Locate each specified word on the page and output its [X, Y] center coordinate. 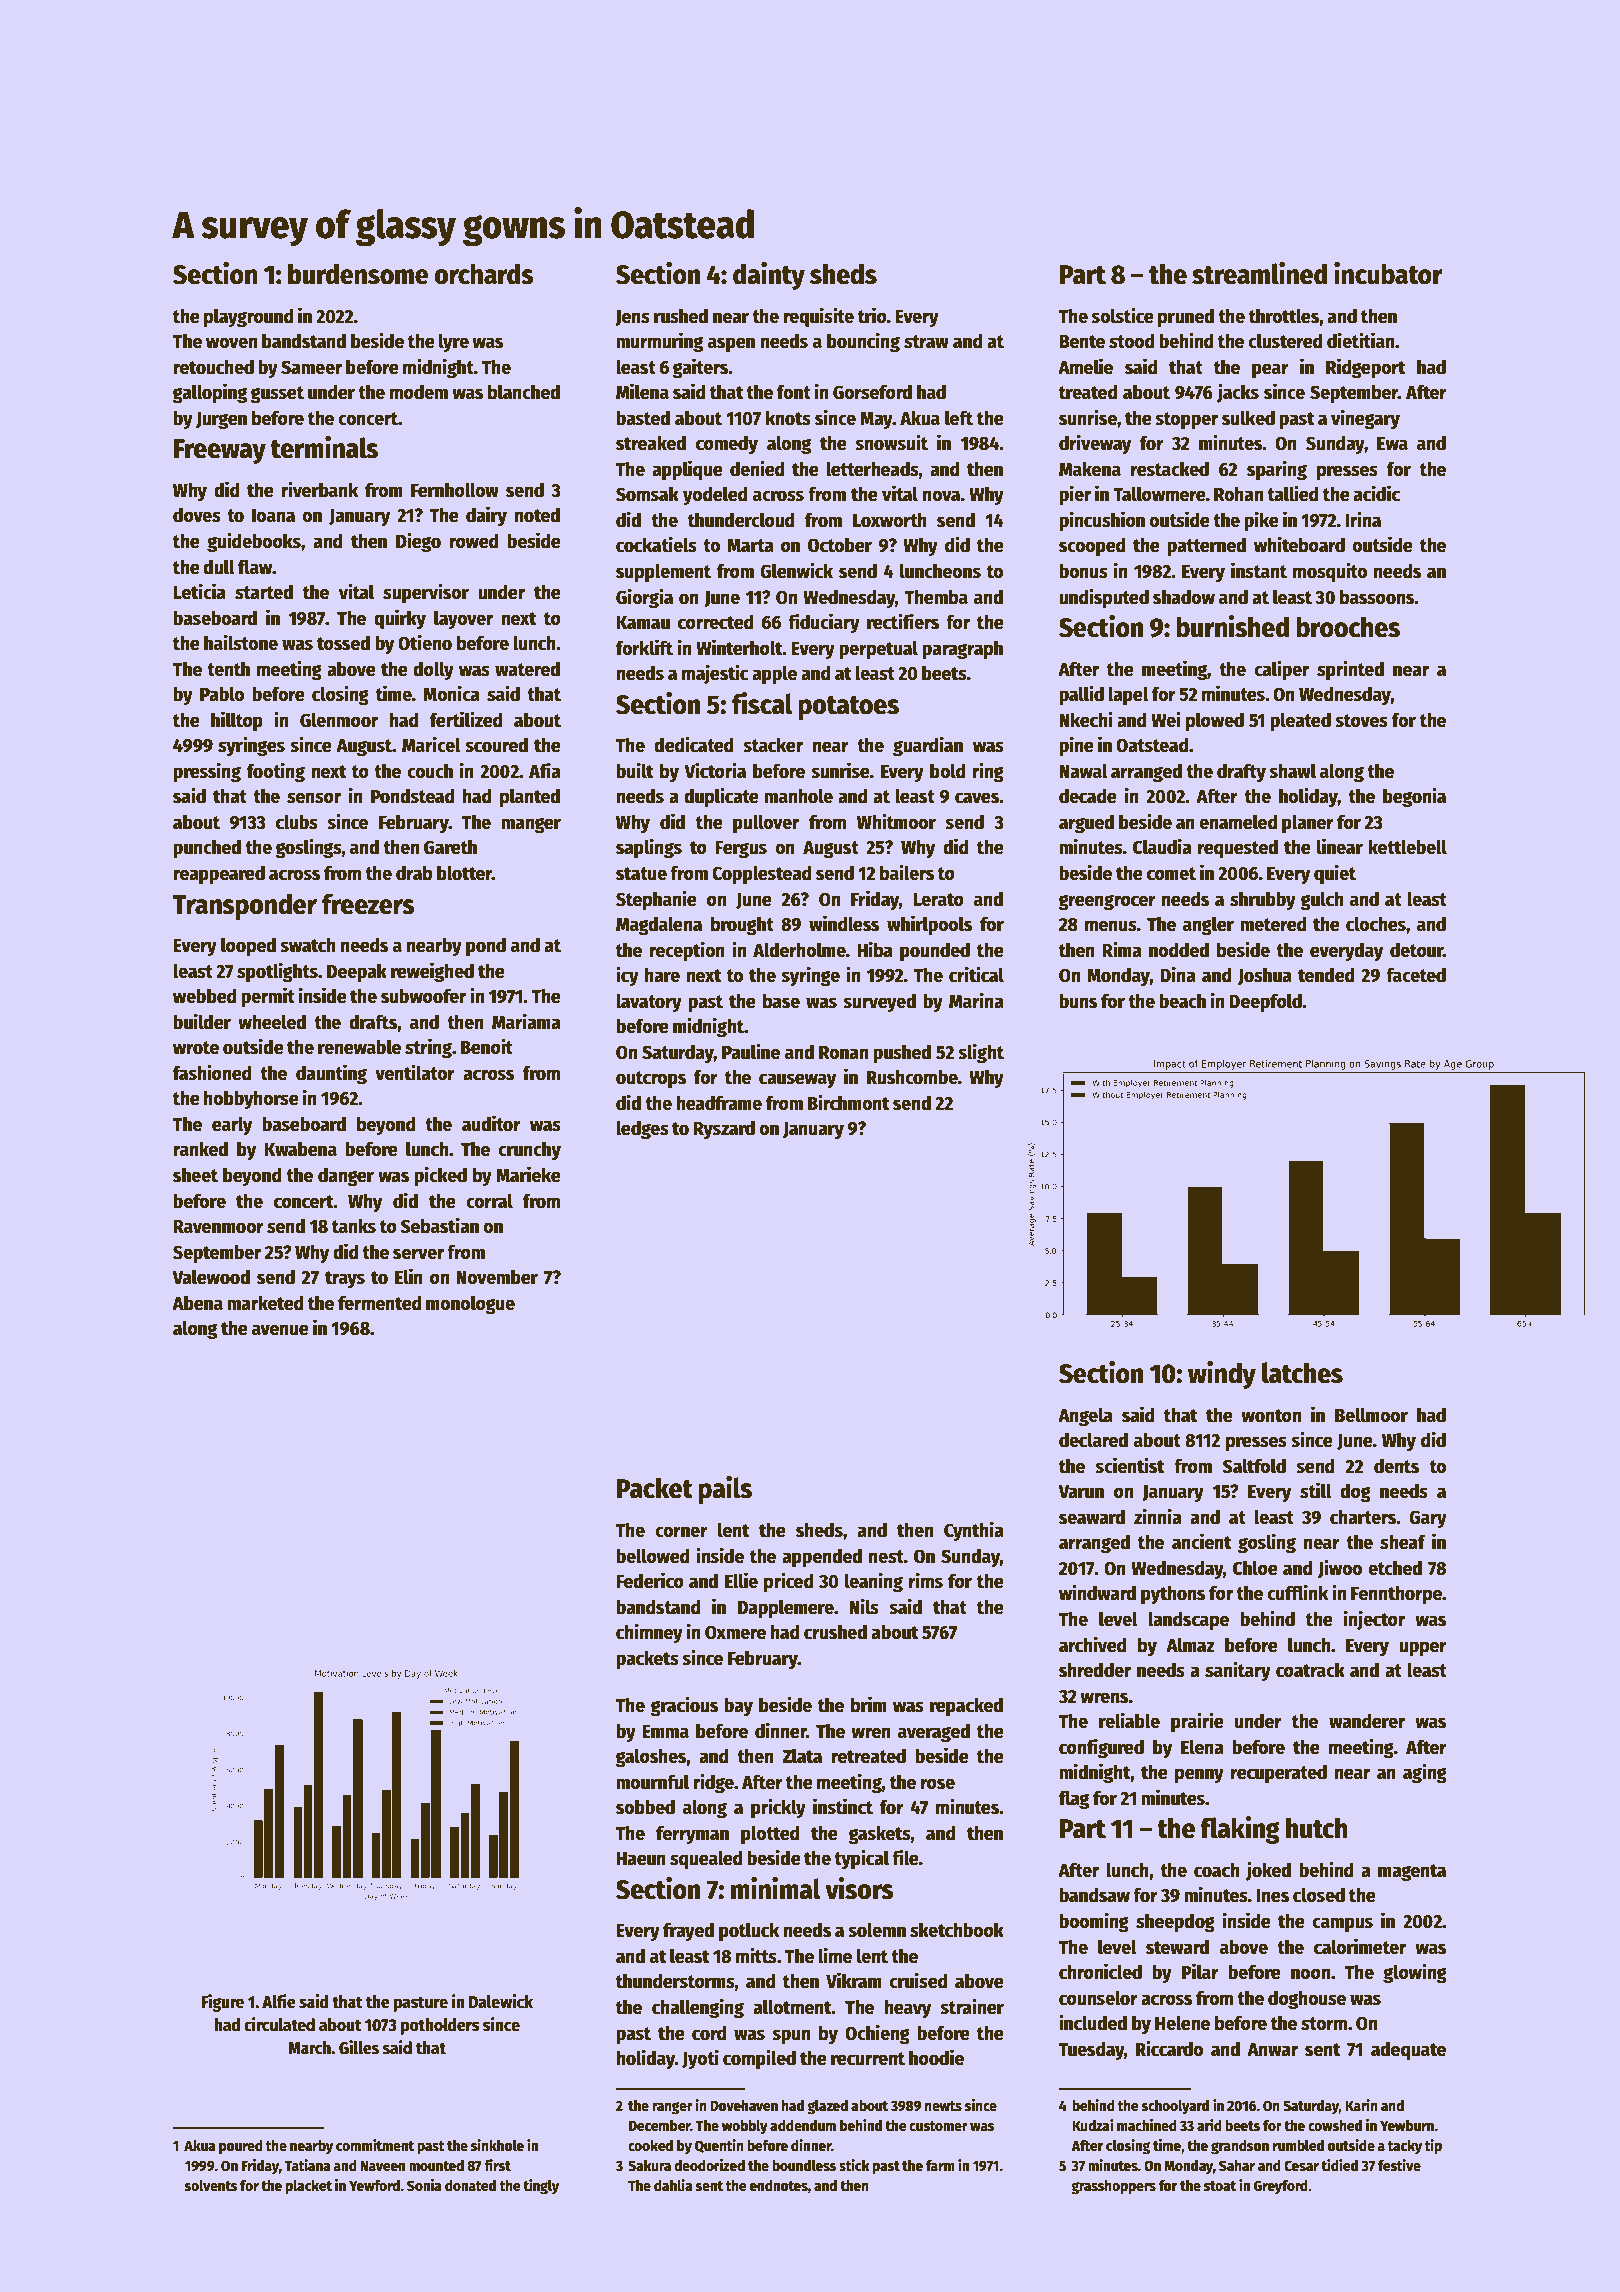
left [959, 418]
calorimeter [1360, 1946]
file [905, 1857]
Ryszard [724, 1129]
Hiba [875, 949]
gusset [277, 394]
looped [248, 946]
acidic [1376, 493]
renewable [359, 1047]
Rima [1122, 949]
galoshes [651, 1757]
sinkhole [497, 2145]
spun [791, 2036]
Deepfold [1265, 1002]
